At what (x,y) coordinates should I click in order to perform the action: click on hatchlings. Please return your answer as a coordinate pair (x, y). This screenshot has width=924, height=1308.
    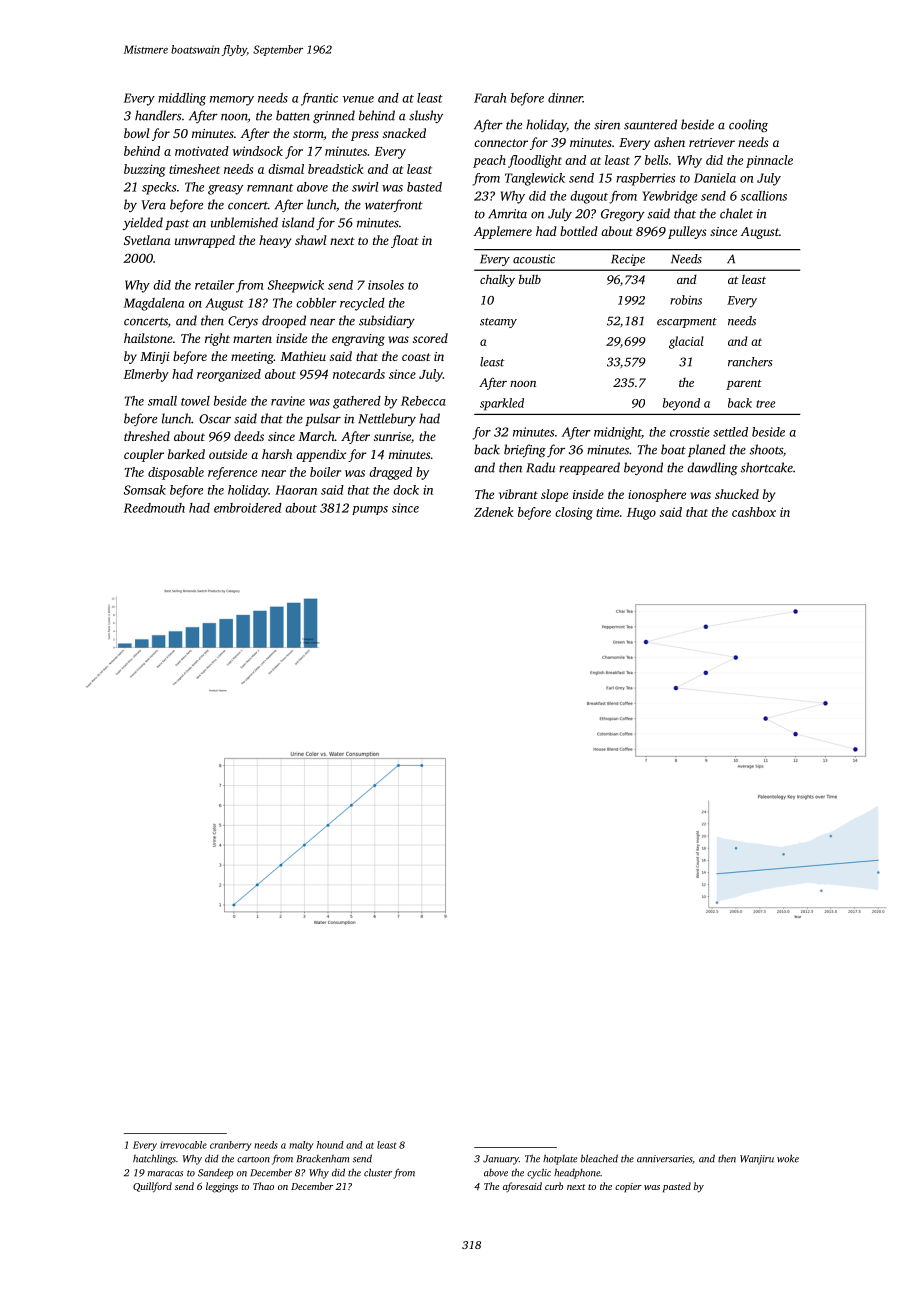
    Looking at the image, I should click on (154, 1159).
